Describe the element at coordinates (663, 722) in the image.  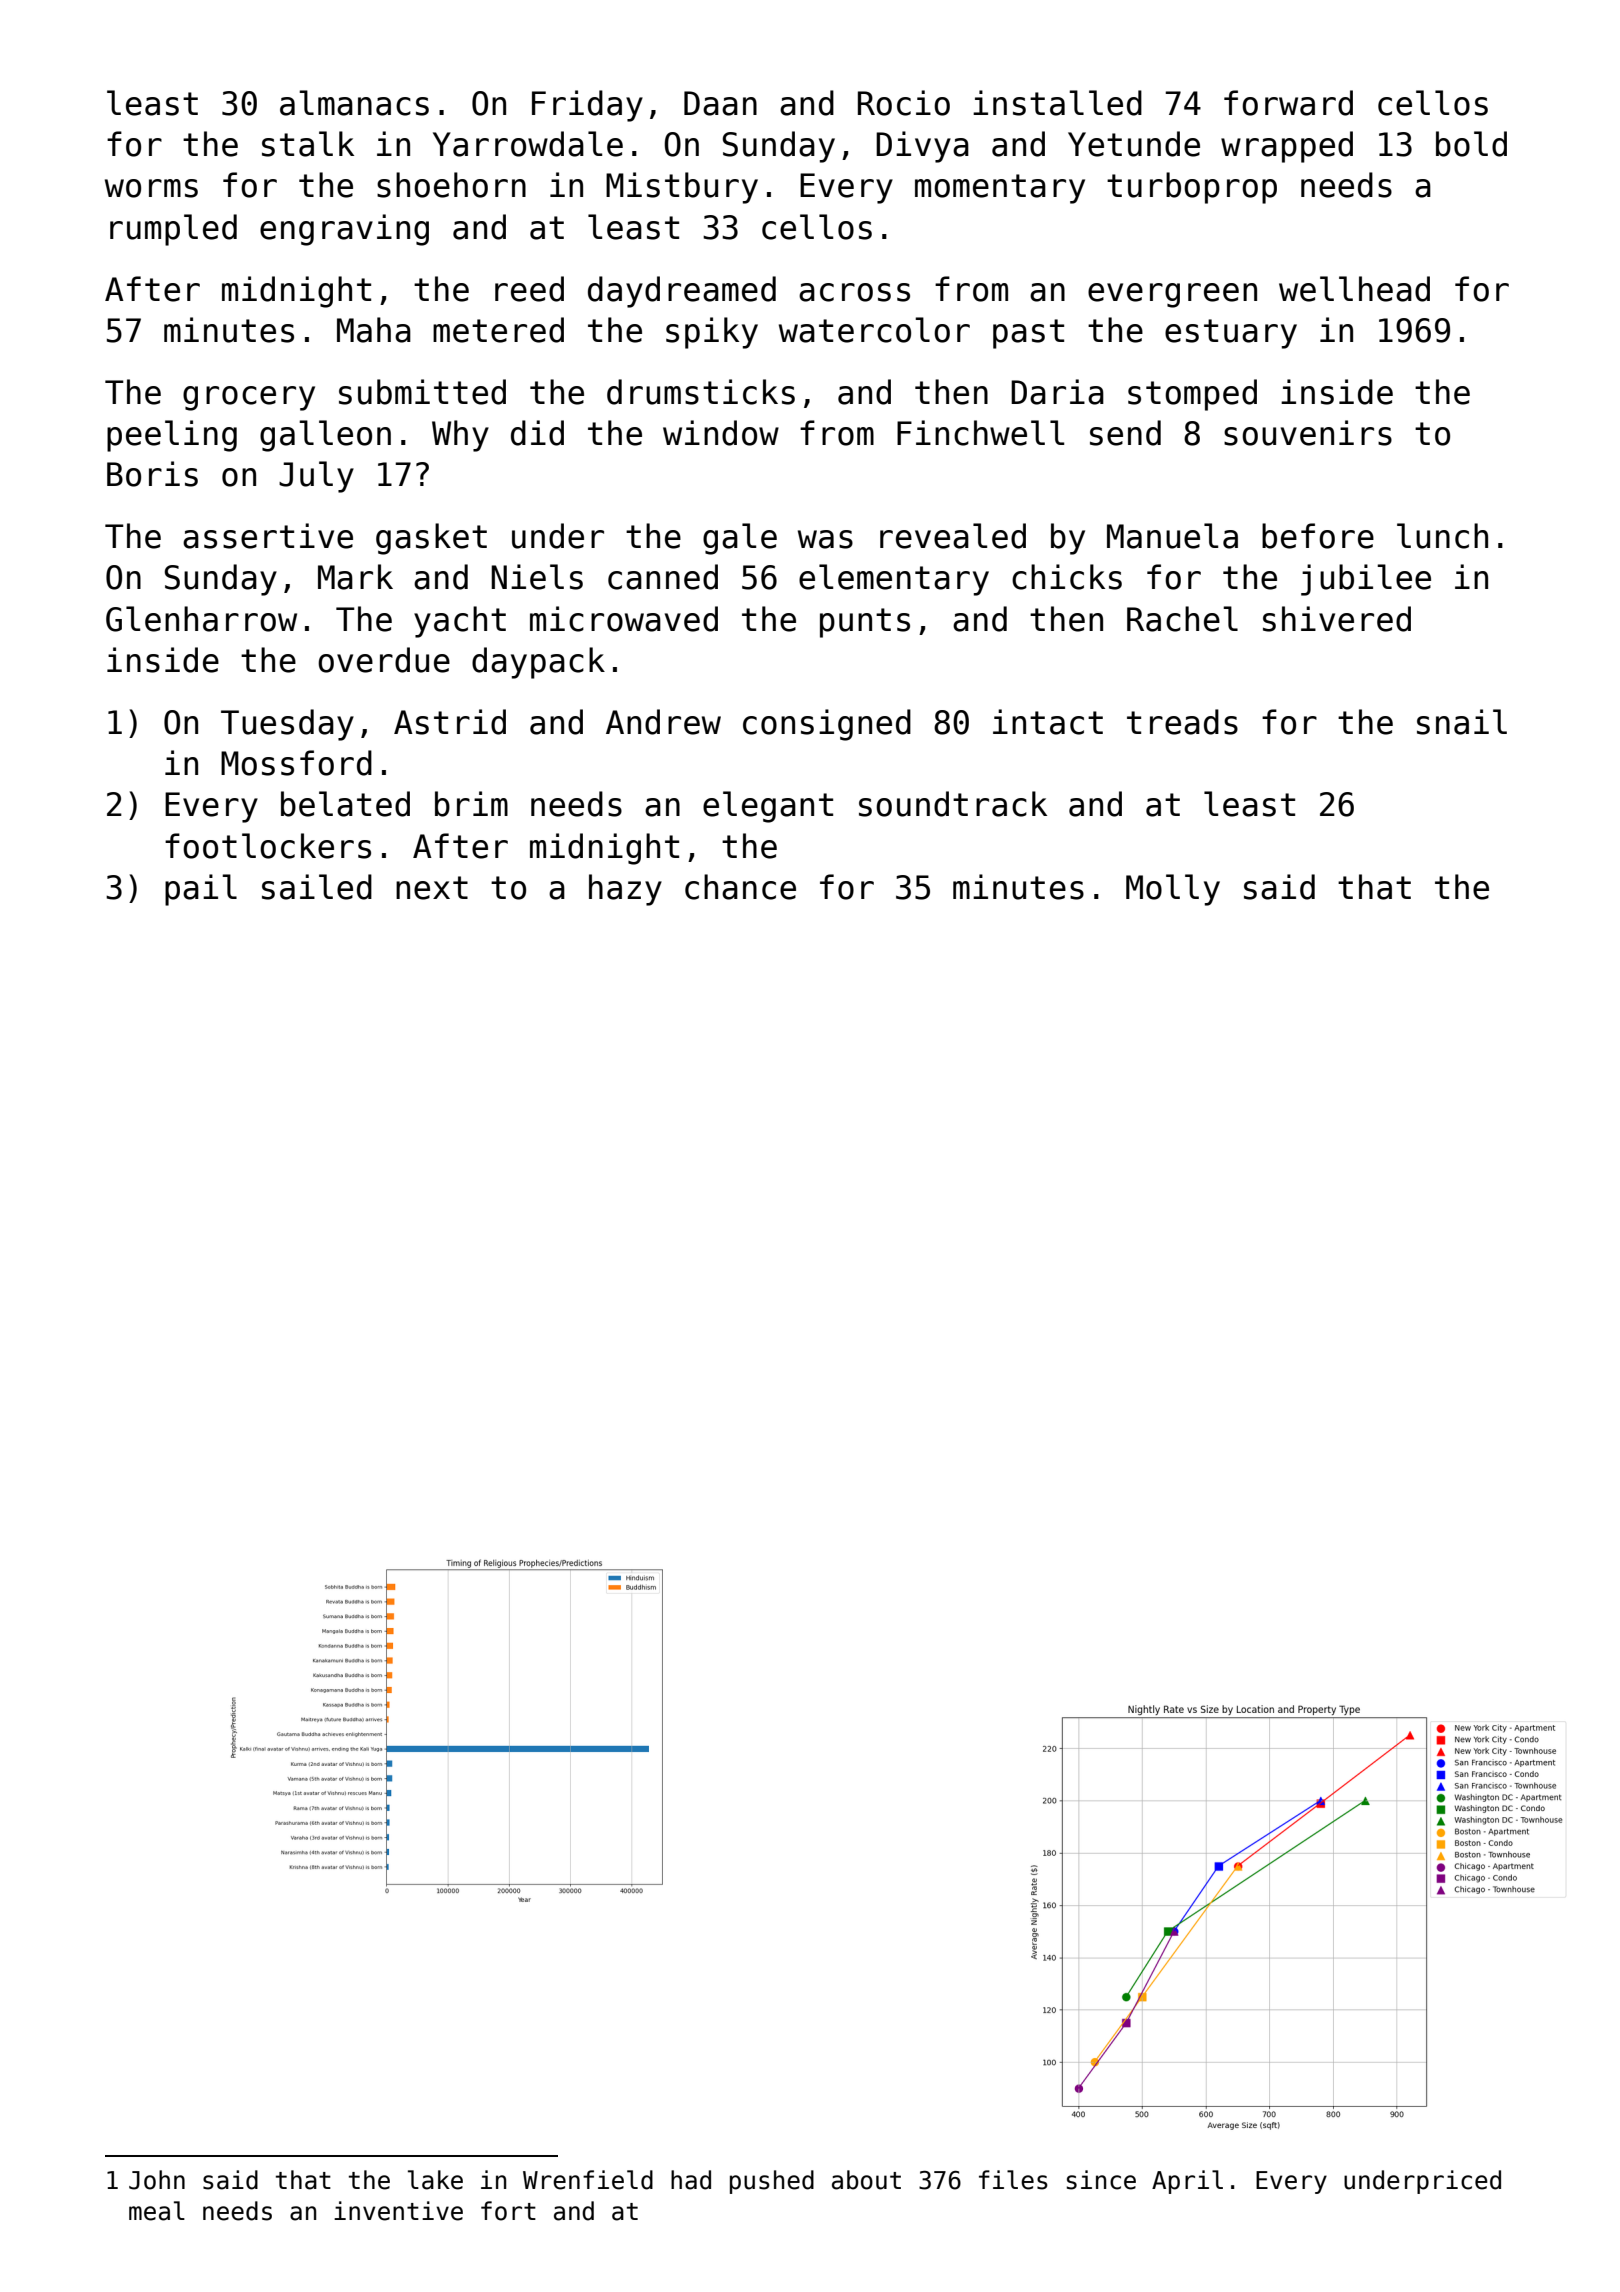
I see `Andrew` at that location.
